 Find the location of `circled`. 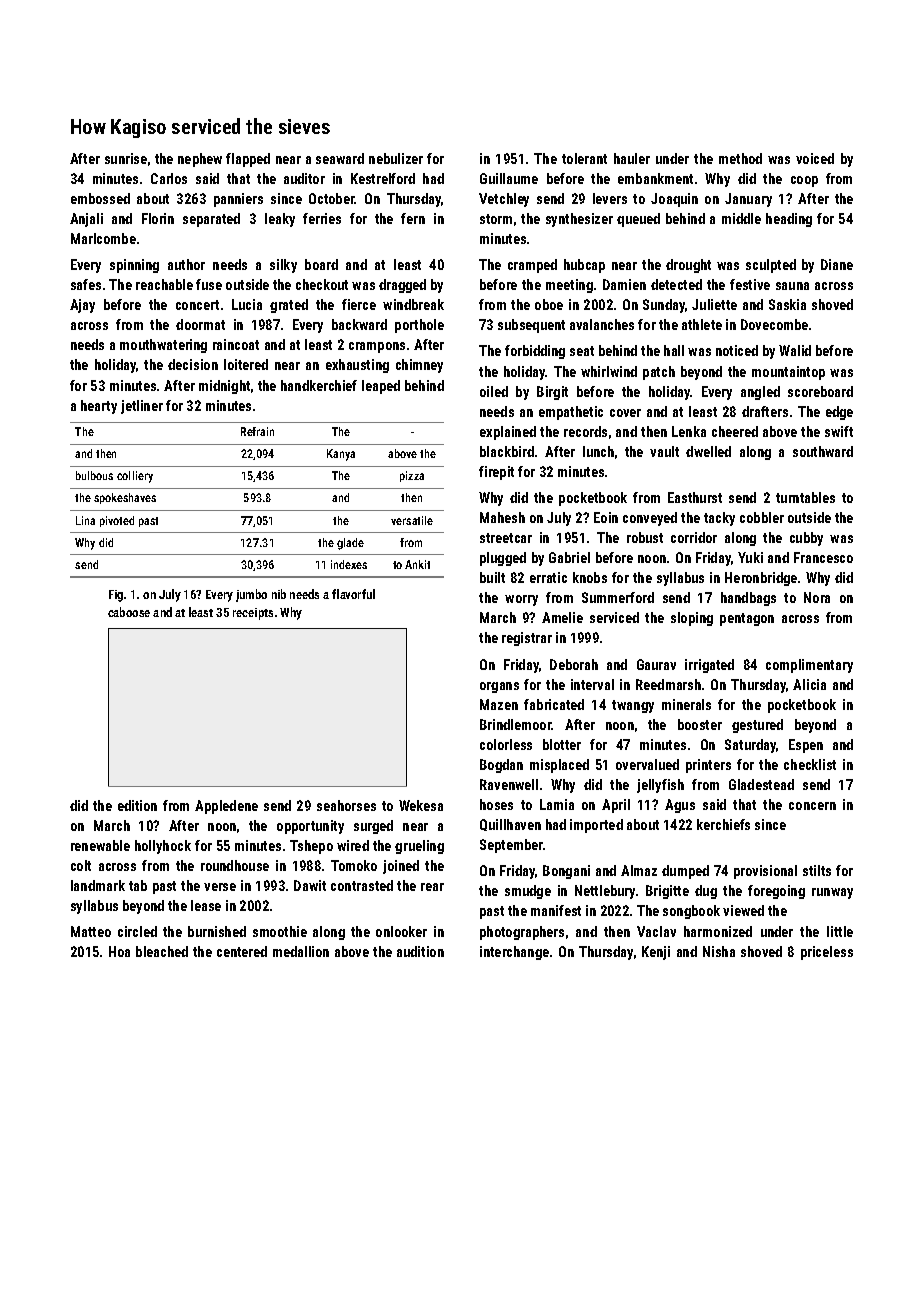

circled is located at coordinates (137, 931).
